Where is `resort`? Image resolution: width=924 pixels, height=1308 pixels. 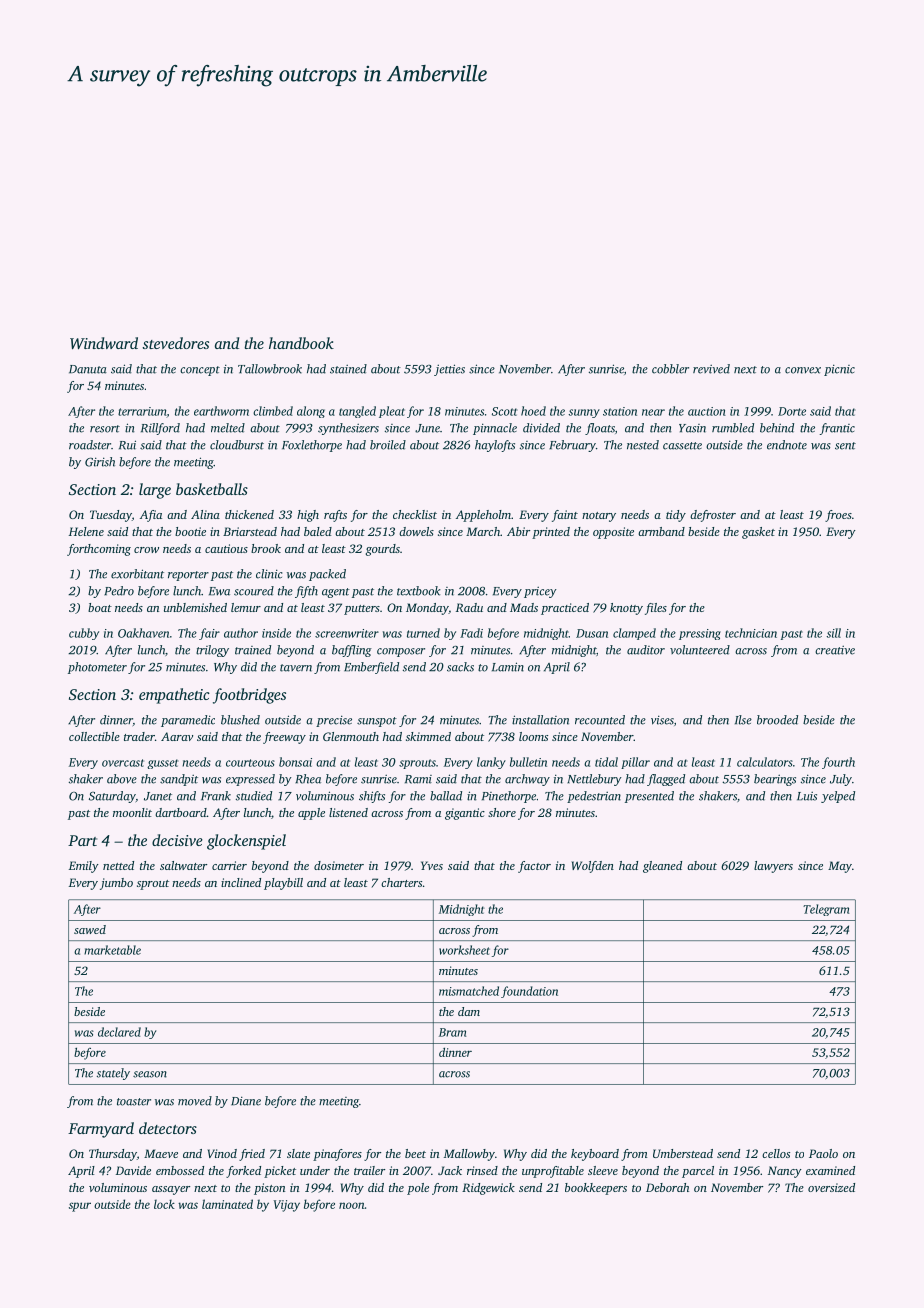
resort is located at coordinates (105, 429).
